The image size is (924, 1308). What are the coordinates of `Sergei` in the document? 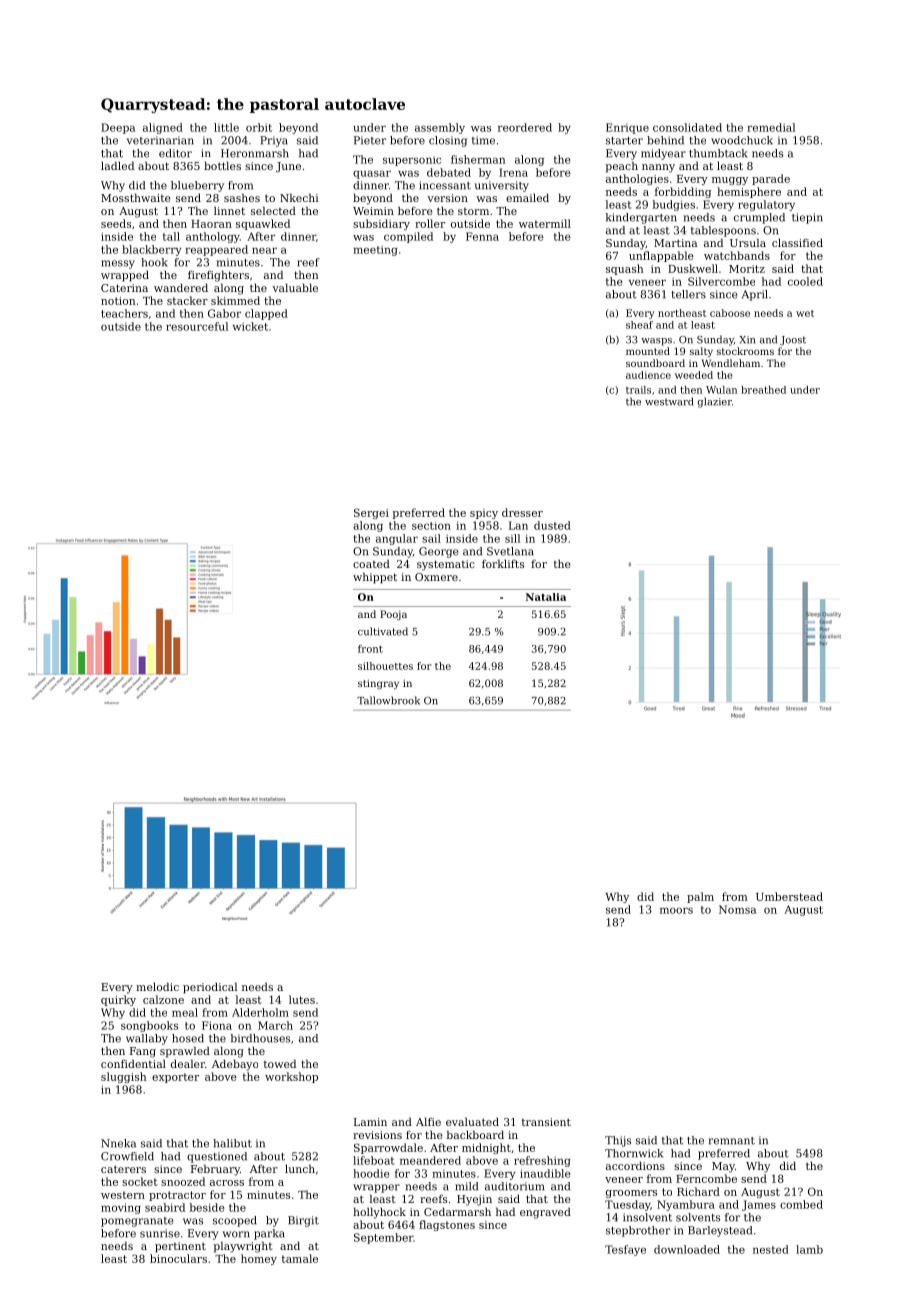 It's located at (371, 513).
